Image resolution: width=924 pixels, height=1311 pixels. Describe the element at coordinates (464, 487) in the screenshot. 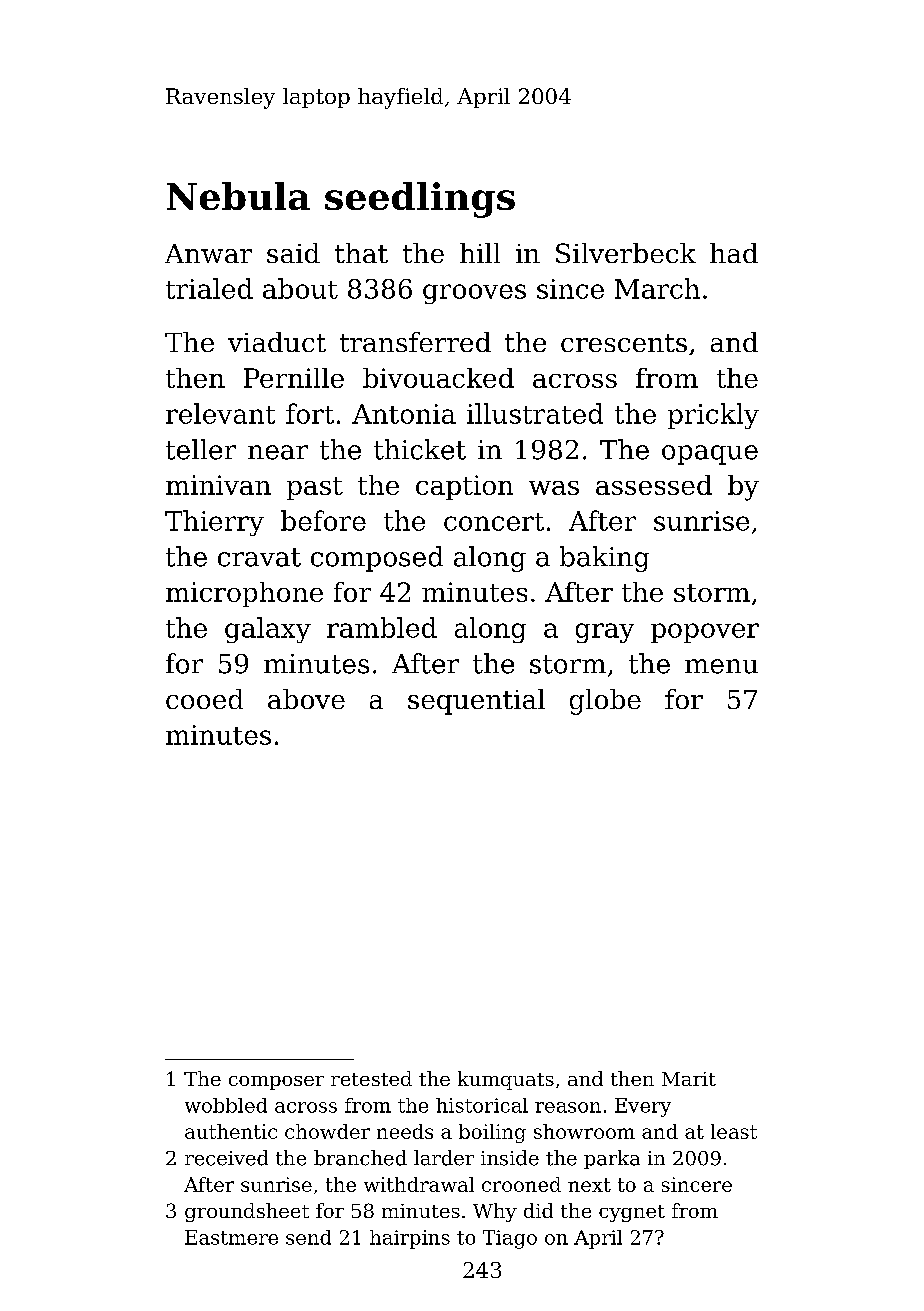

I see `caption` at that location.
